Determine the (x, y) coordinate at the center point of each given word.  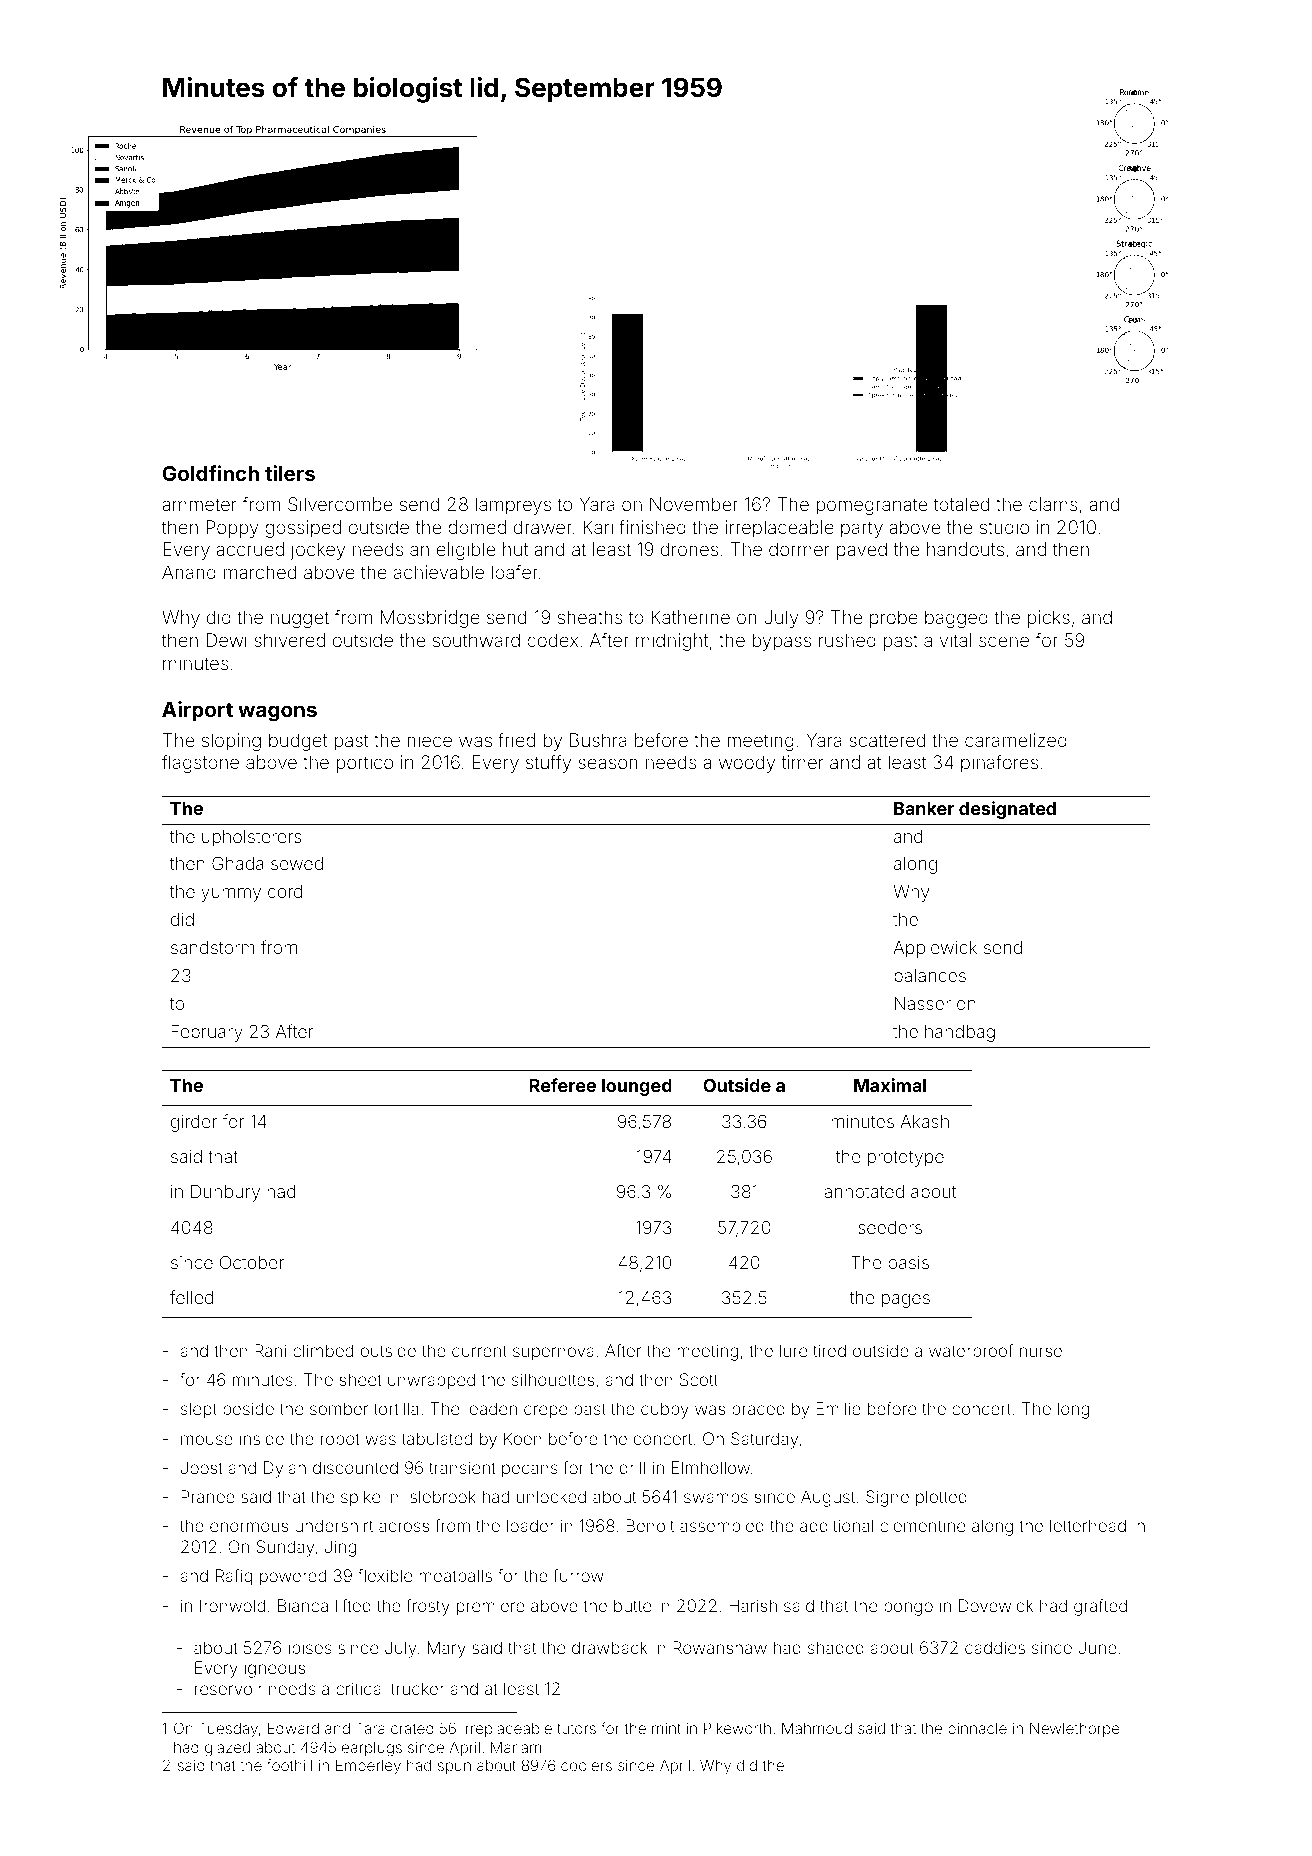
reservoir (228, 1688)
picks (1049, 619)
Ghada (238, 863)
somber (339, 1408)
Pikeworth (737, 1728)
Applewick (935, 949)
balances (930, 975)
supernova (553, 1354)
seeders (890, 1227)
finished (652, 527)
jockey (317, 551)
